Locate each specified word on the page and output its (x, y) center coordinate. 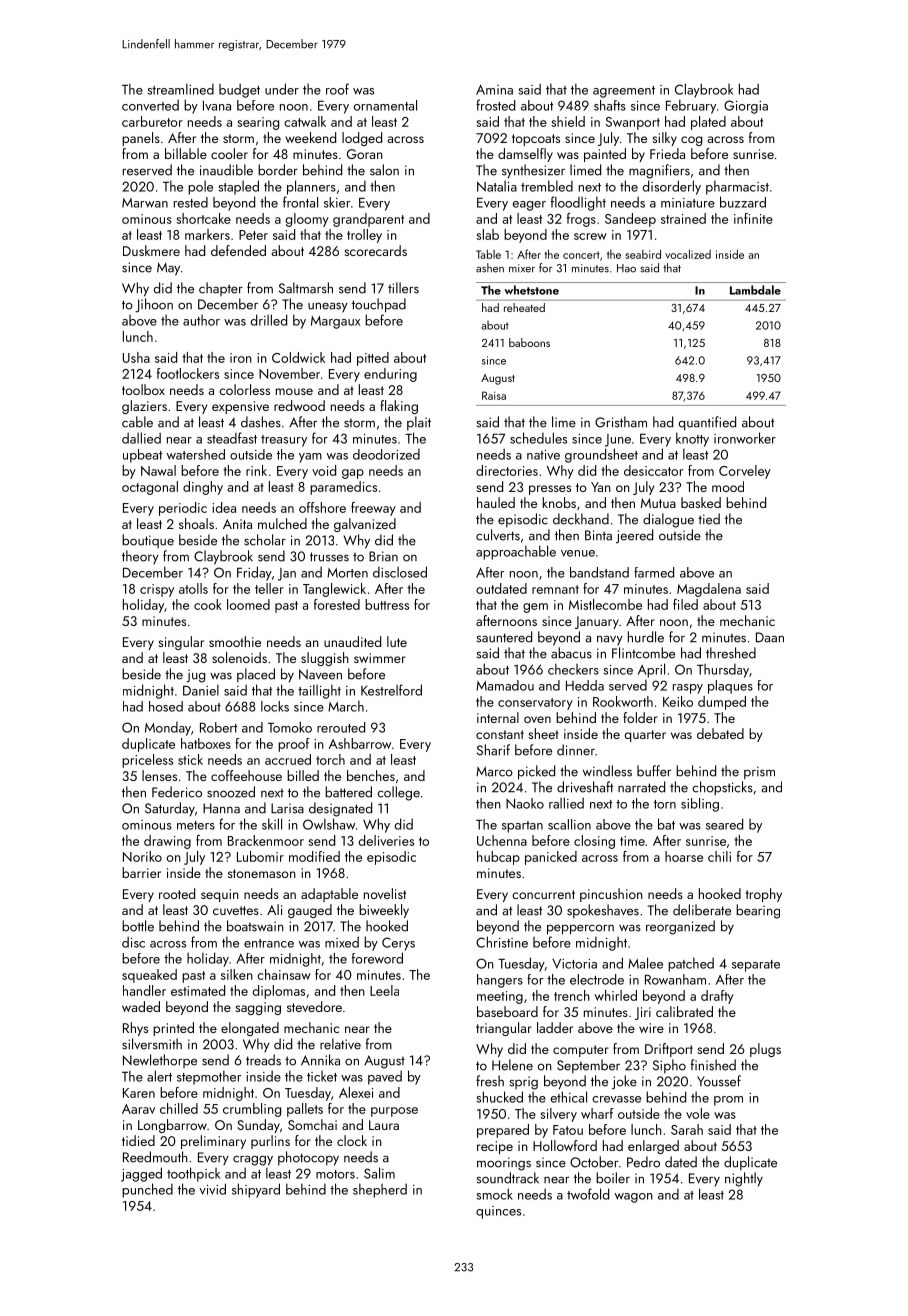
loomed (248, 604)
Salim (379, 1173)
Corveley (745, 472)
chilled (179, 1108)
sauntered (504, 637)
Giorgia (746, 107)
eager (529, 206)
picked (536, 772)
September (588, 1066)
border (278, 170)
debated (720, 733)
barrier (141, 872)
